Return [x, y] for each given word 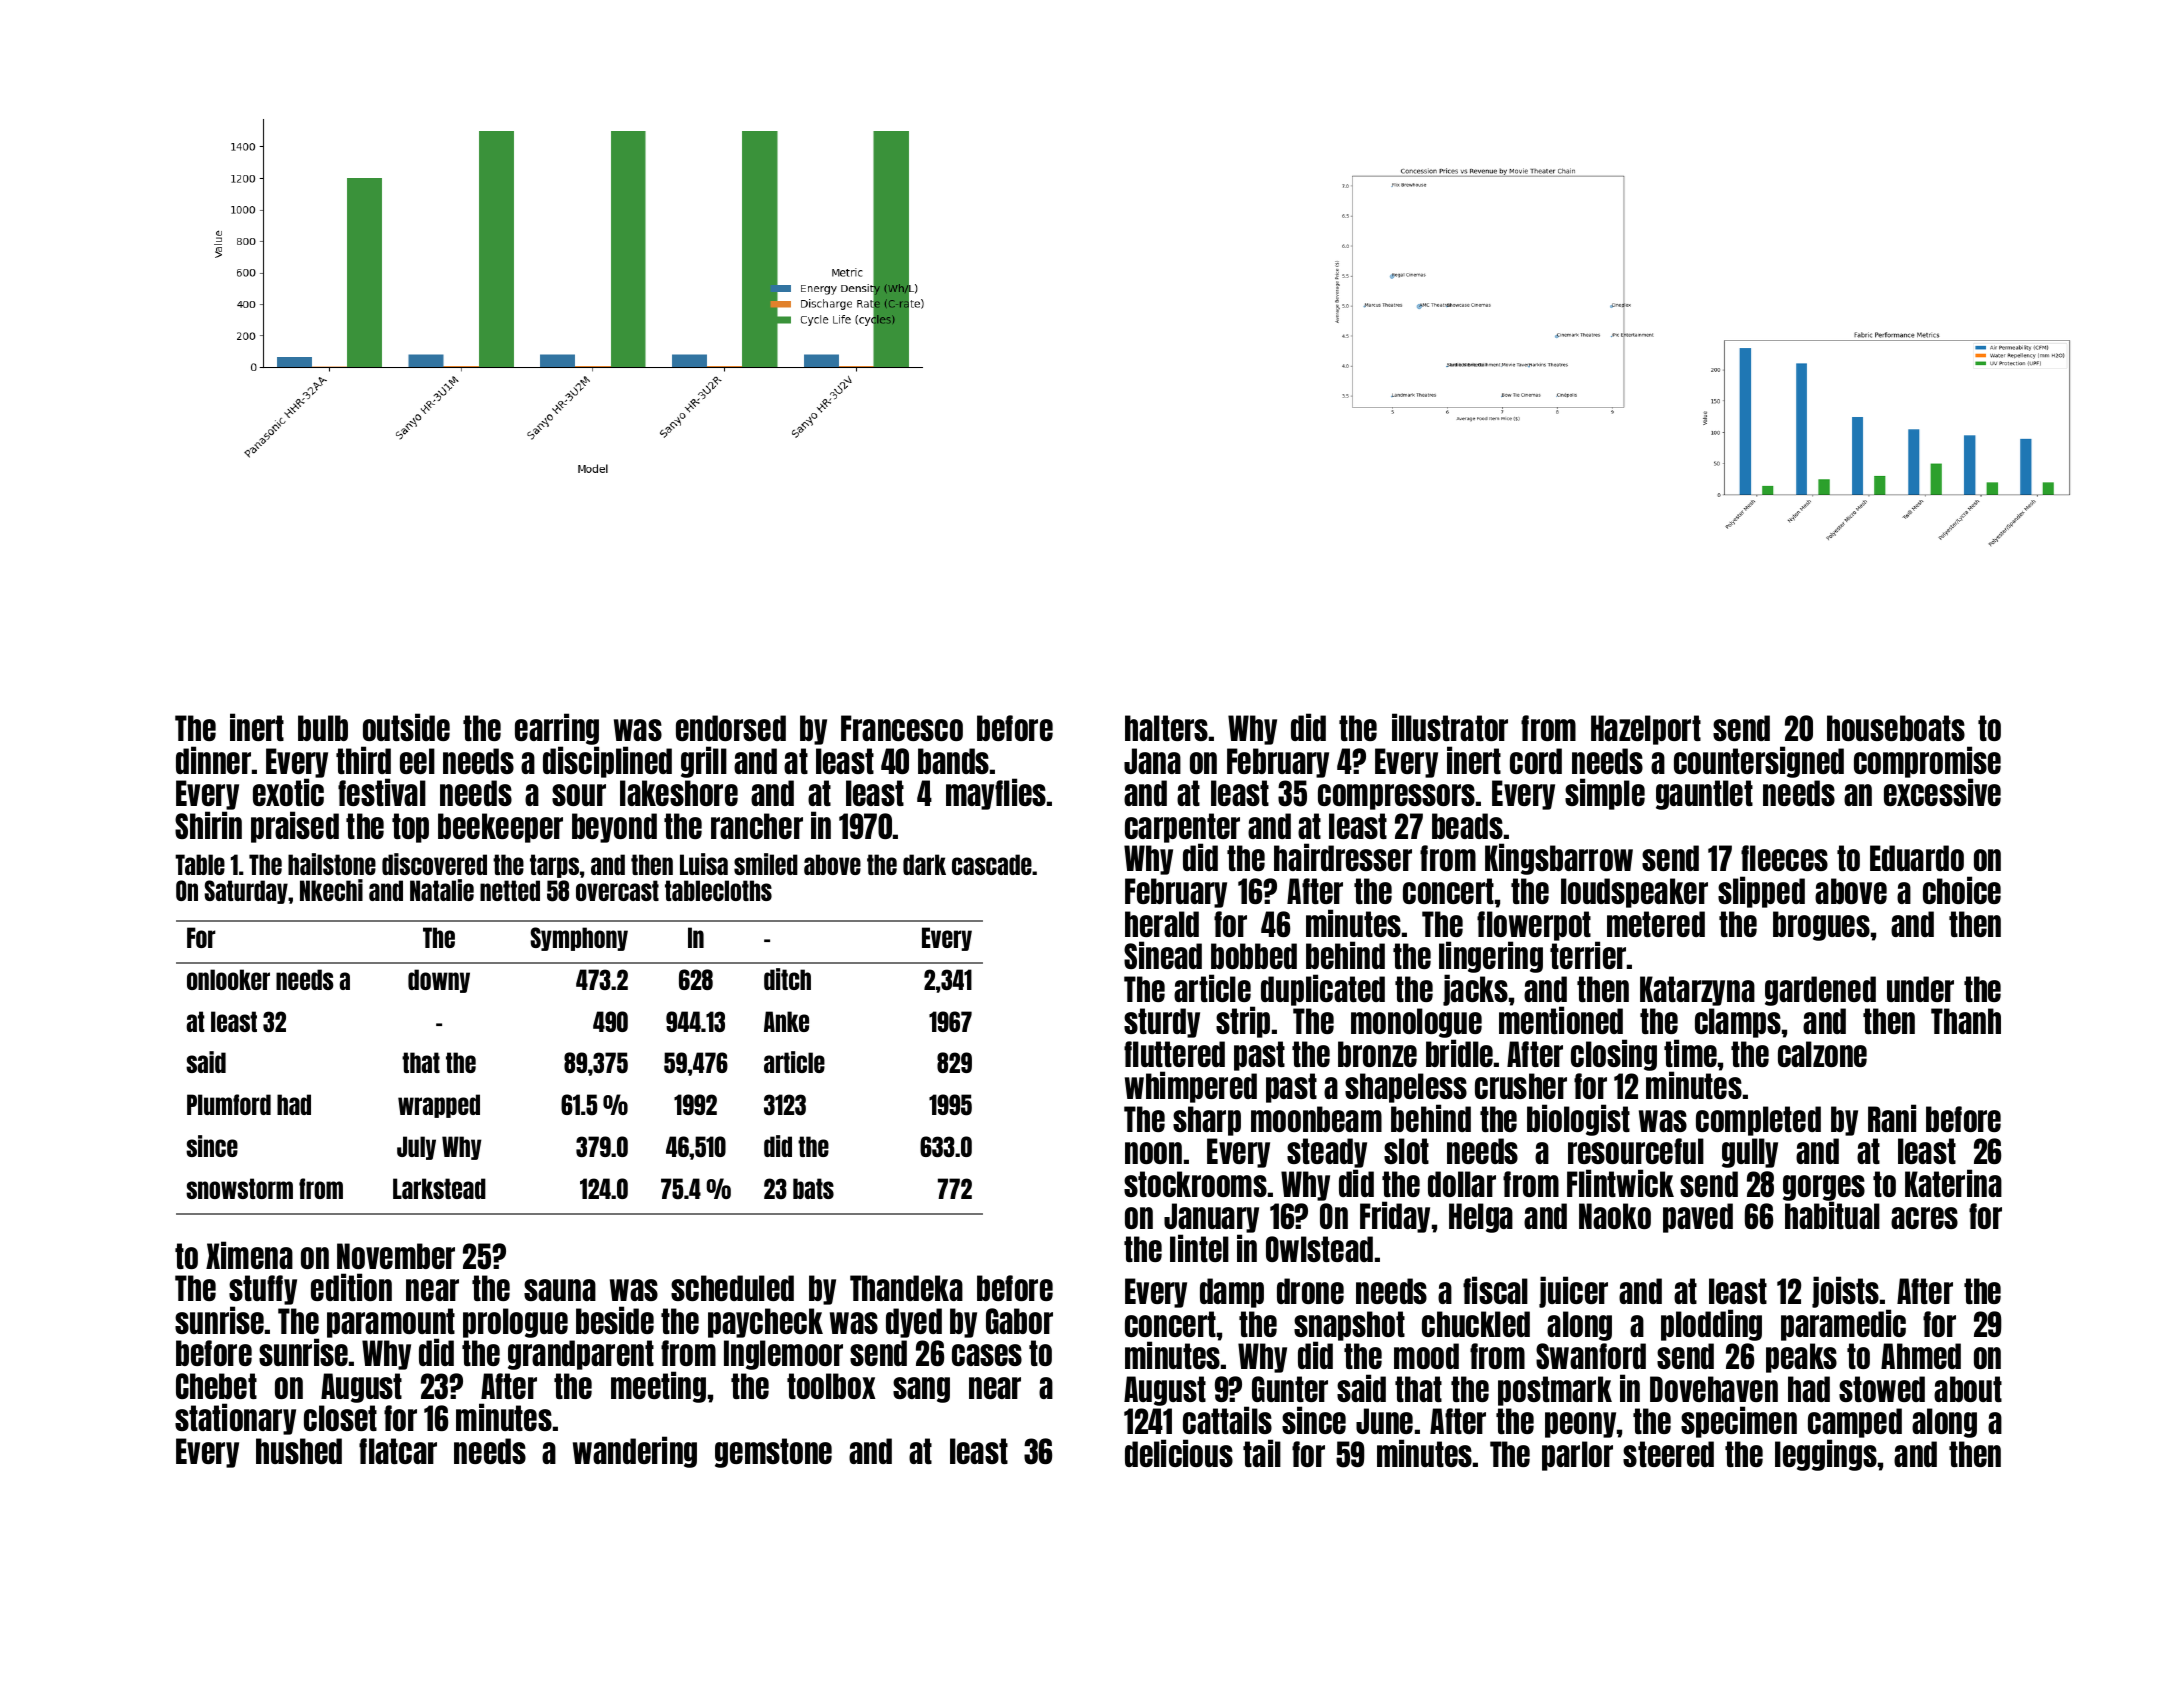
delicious [1179, 1453]
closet [340, 1418]
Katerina [1953, 1183]
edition [351, 1287]
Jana [1152, 761]
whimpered [1191, 1087]
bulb [323, 728]
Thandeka [906, 1288]
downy [439, 981]
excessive [1942, 792]
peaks [1801, 1358]
